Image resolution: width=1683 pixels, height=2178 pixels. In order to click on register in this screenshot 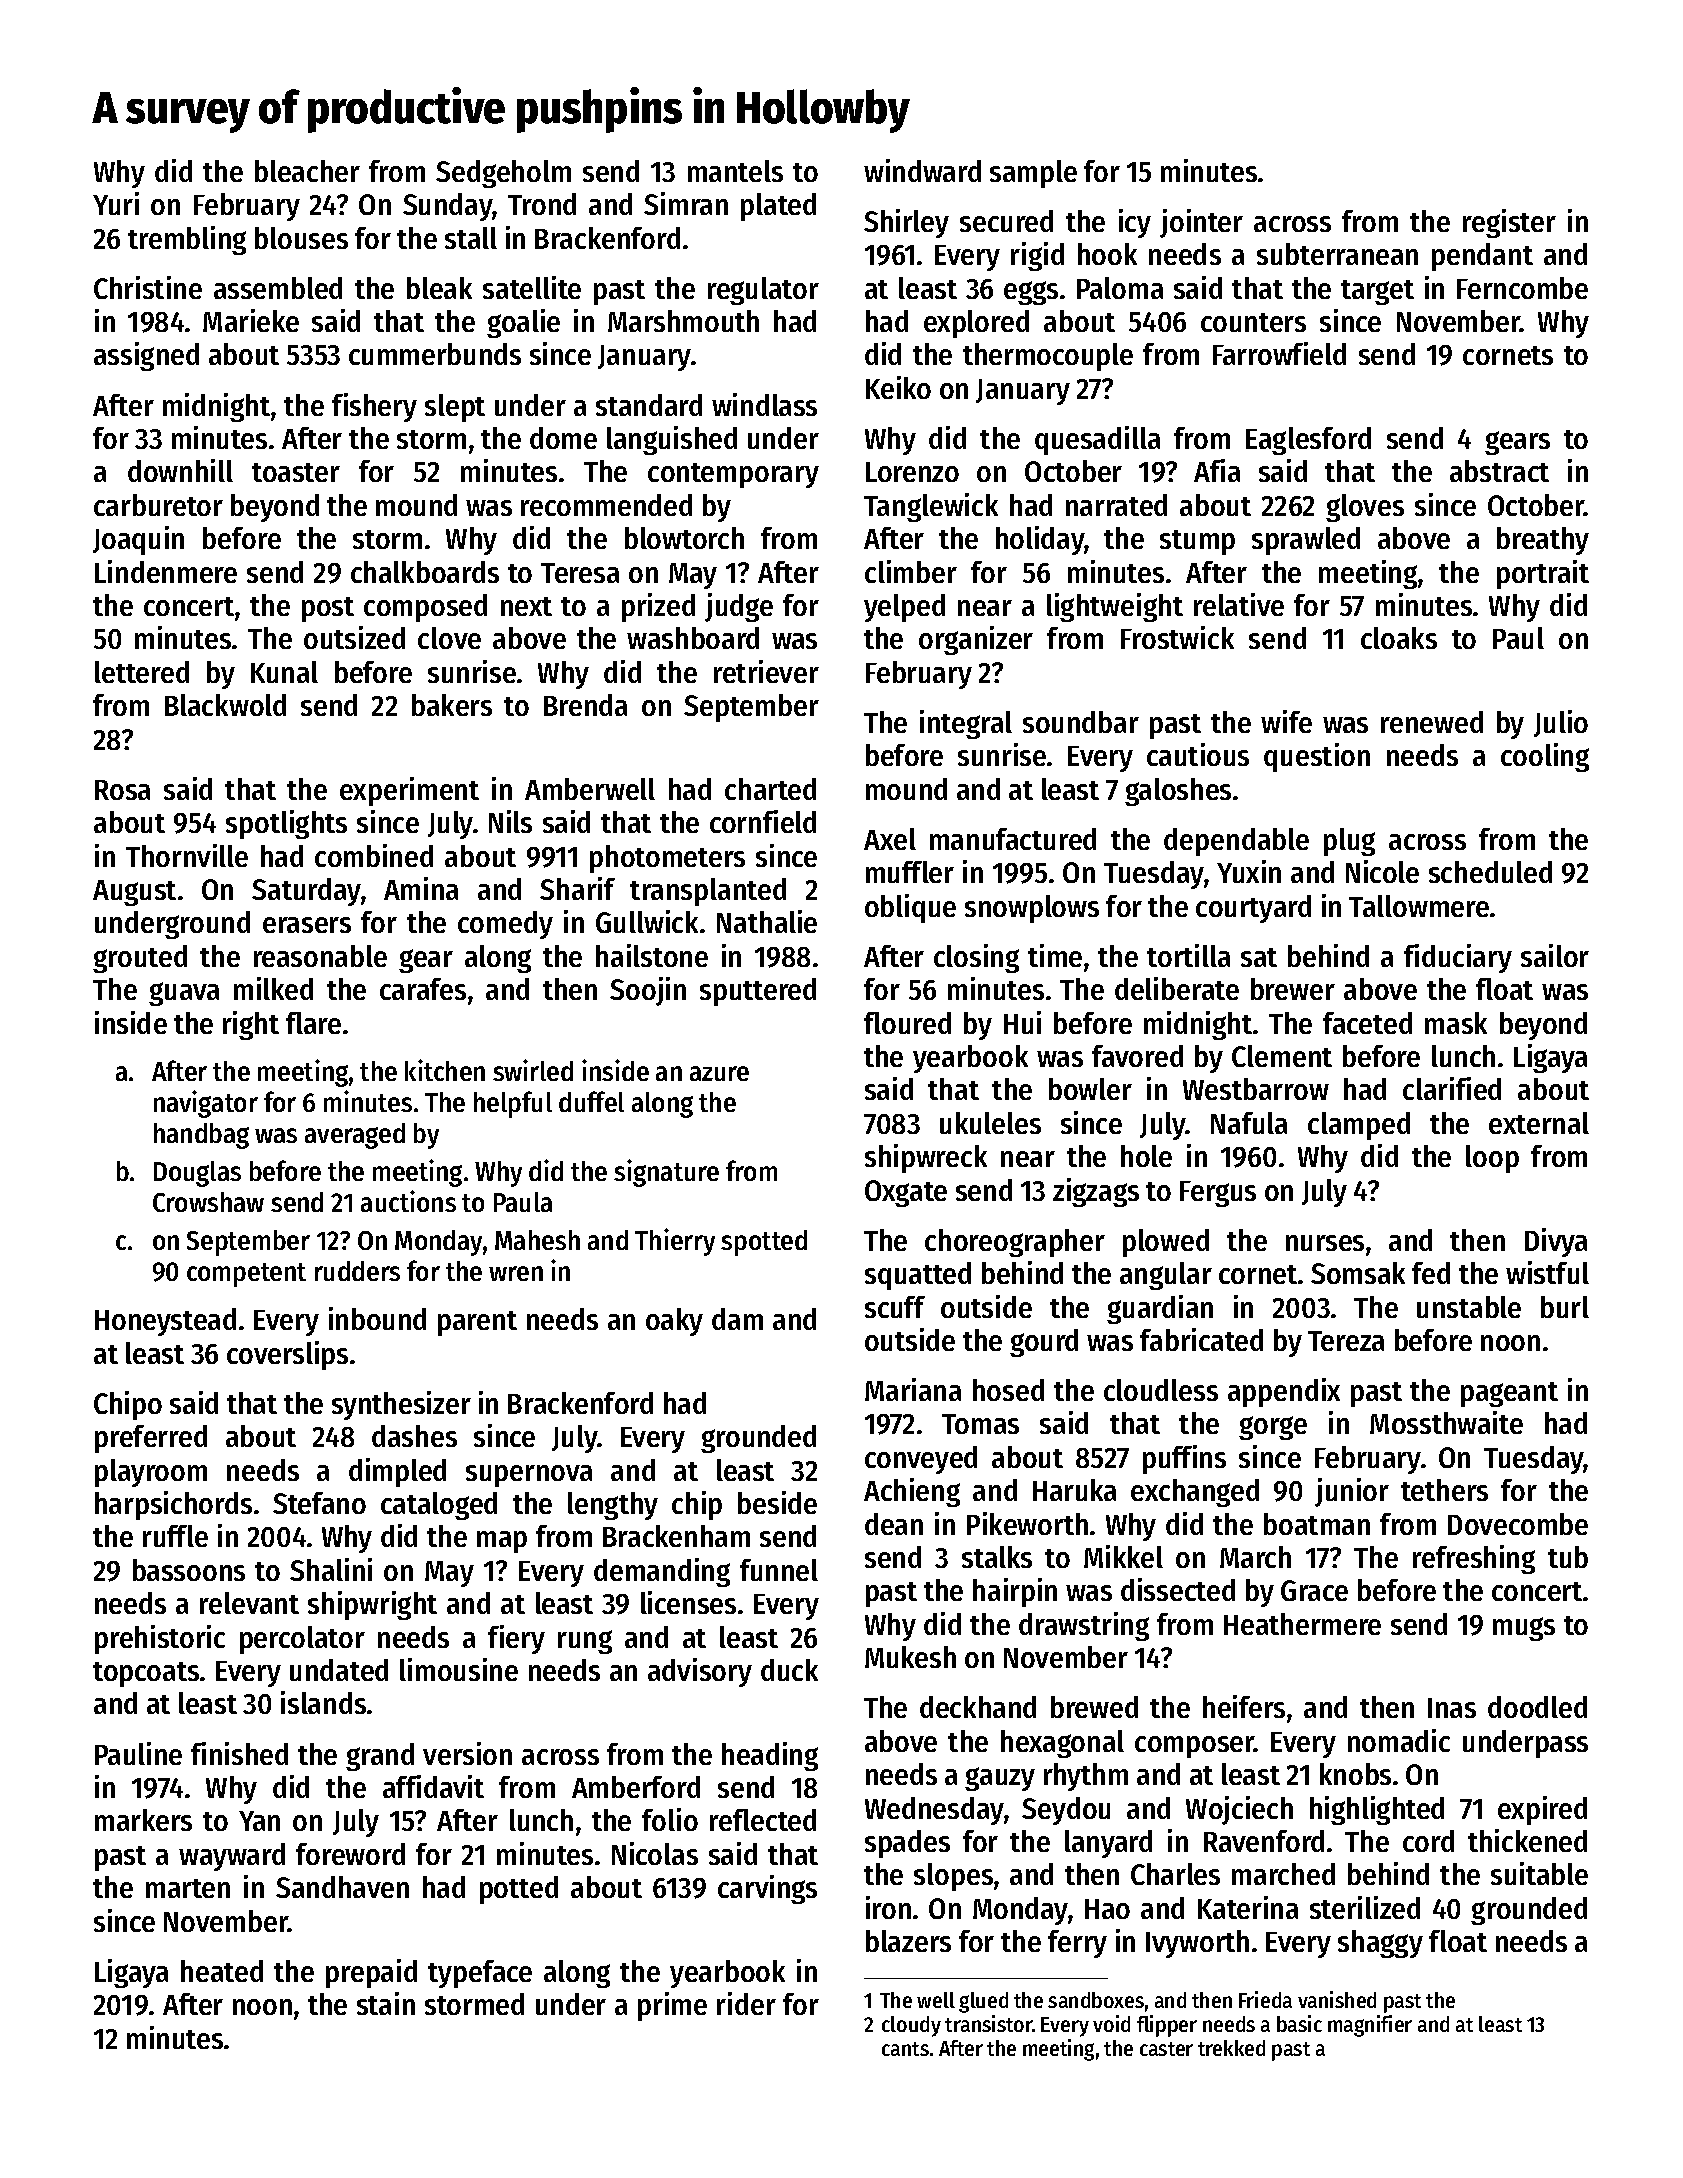, I will do `click(1509, 223)`.
